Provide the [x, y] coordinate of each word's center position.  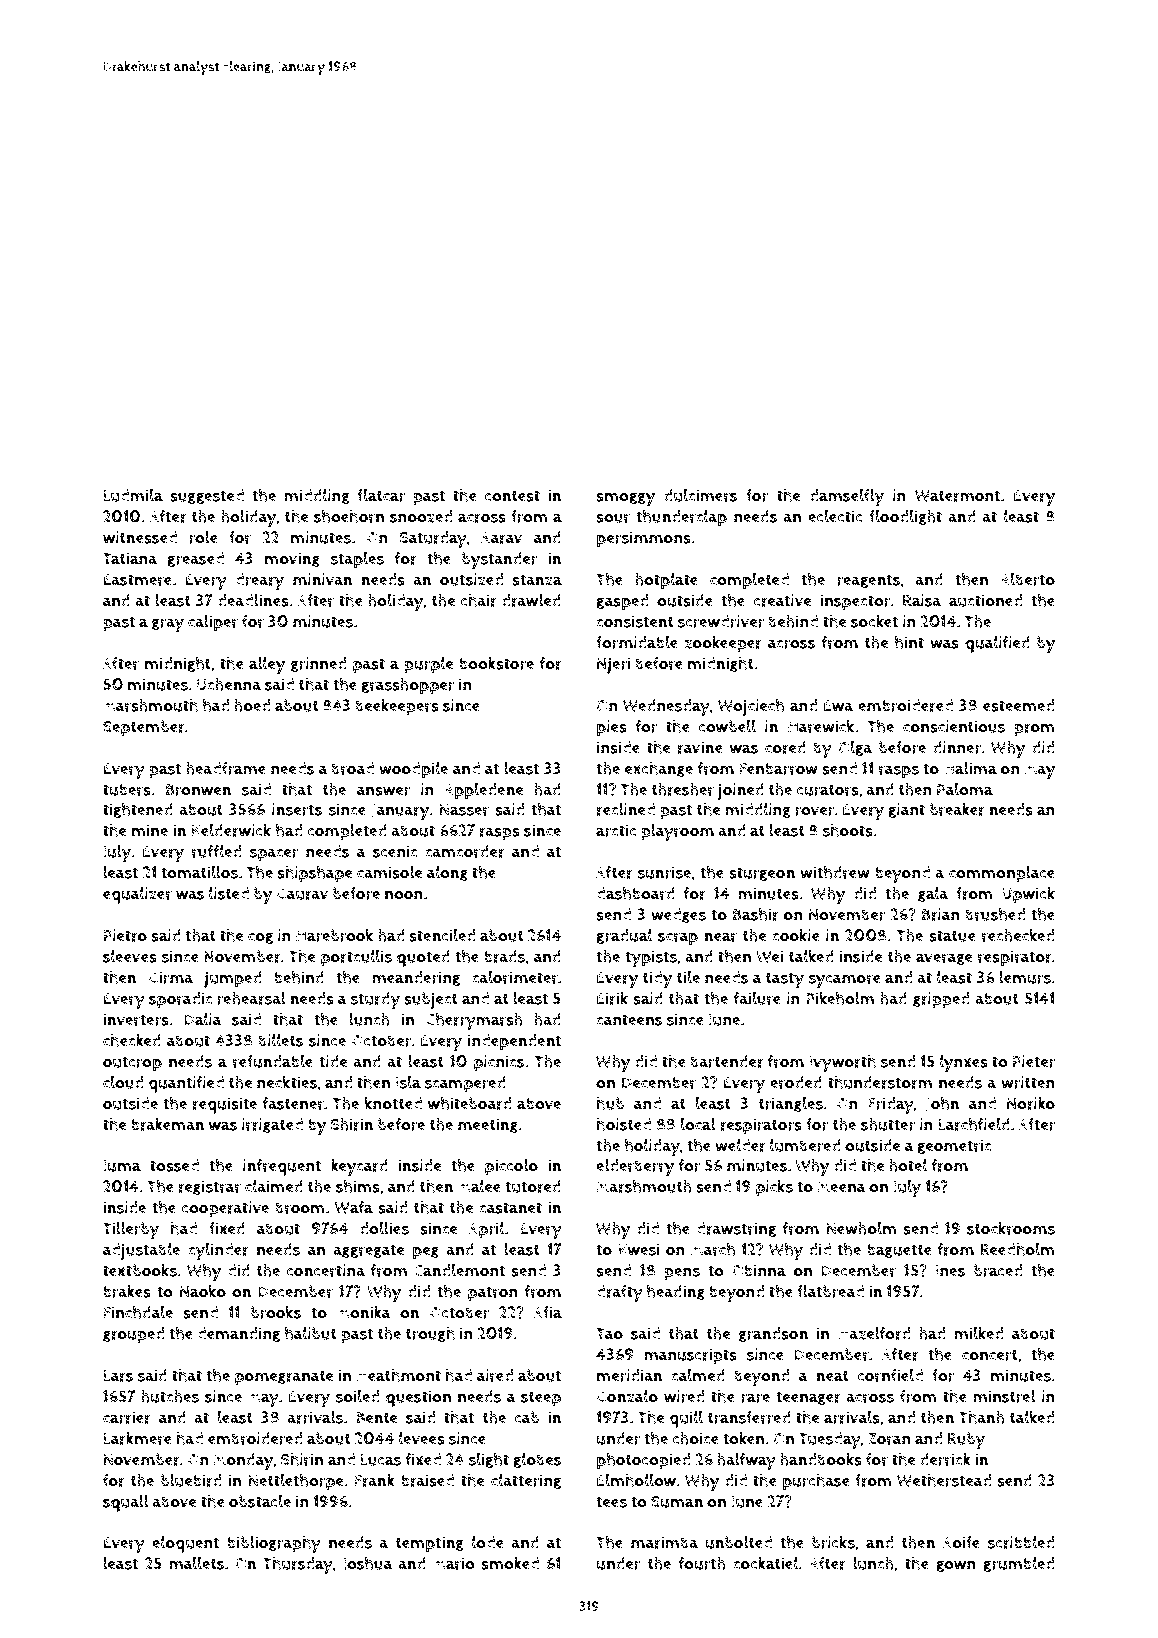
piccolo [511, 1167]
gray [168, 625]
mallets [197, 1563]
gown [956, 1566]
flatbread [830, 1291]
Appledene [483, 791]
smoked [510, 1563]
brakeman [167, 1124]
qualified [997, 644]
